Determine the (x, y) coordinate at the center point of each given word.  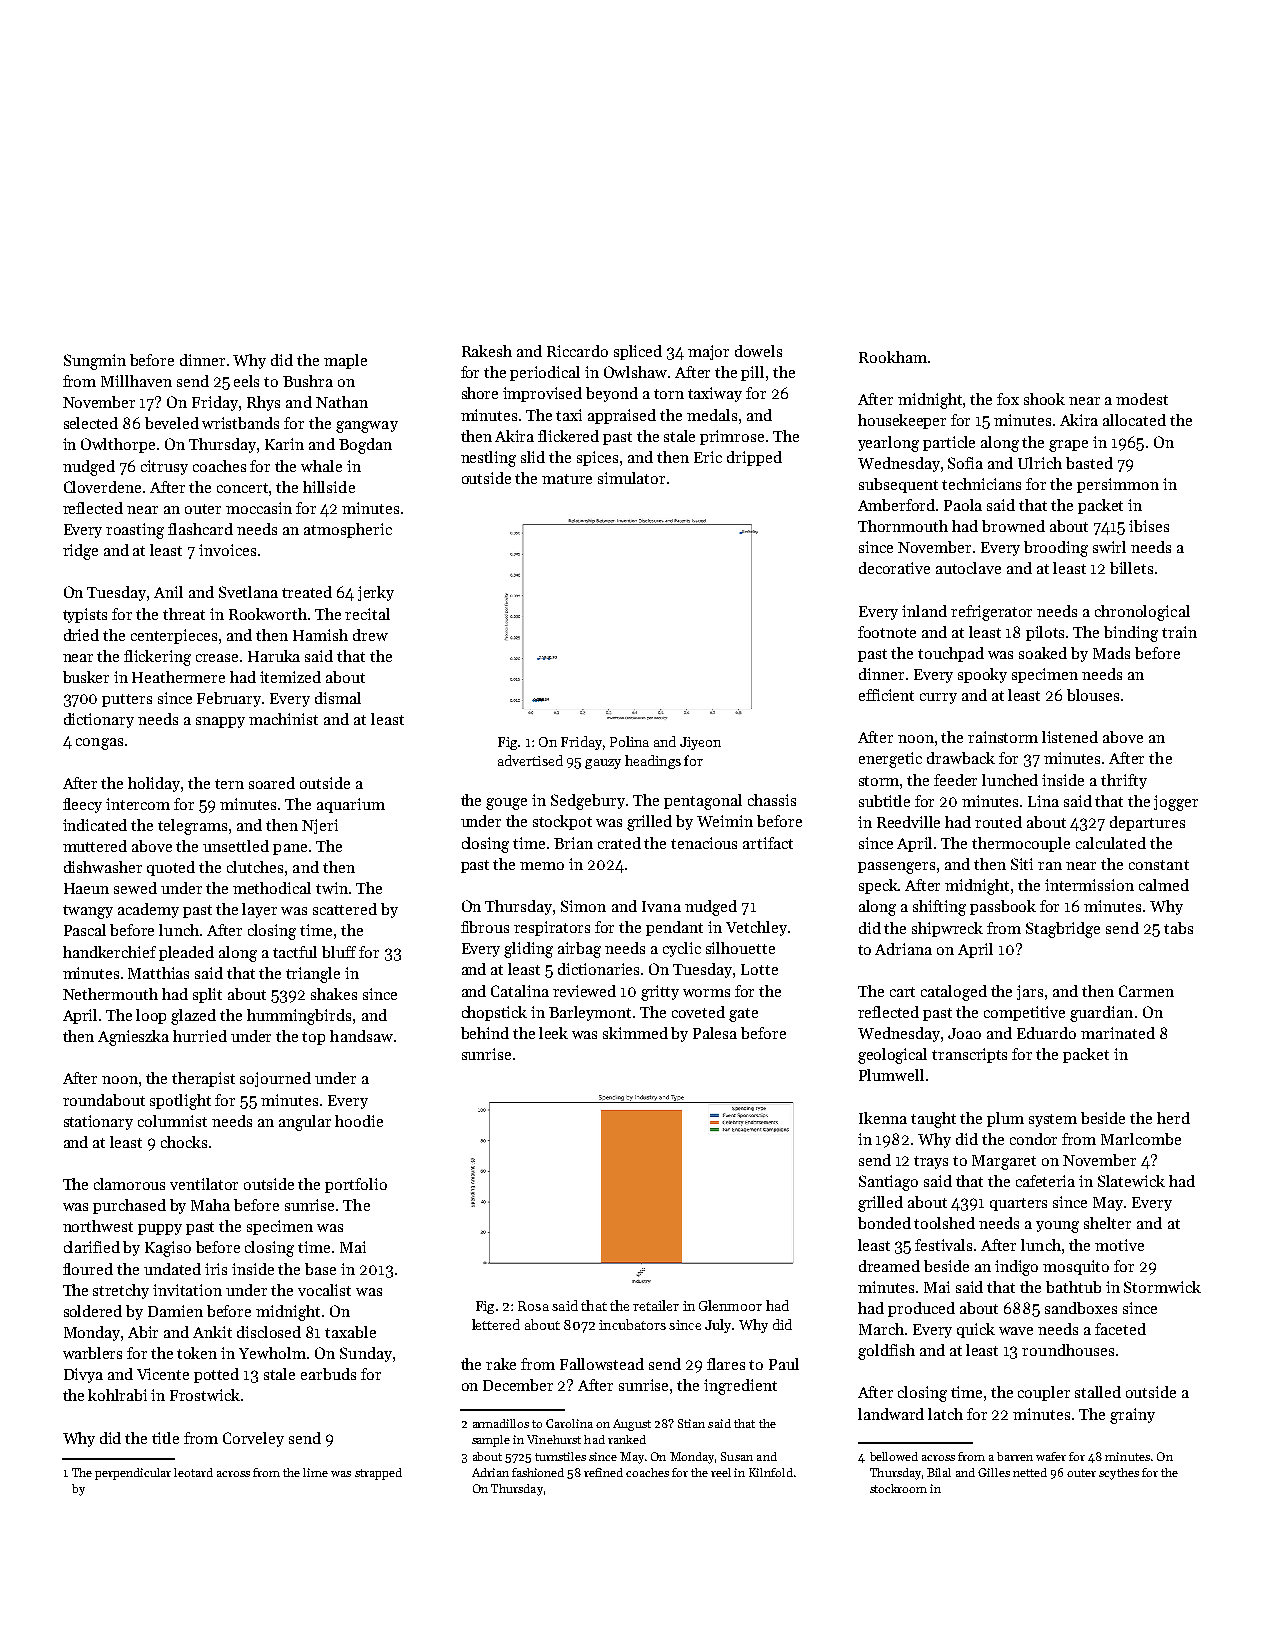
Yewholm (272, 1353)
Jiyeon (700, 743)
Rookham (893, 357)
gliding (528, 950)
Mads (1111, 653)
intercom (138, 804)
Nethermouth (110, 994)
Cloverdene (102, 487)
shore (480, 393)
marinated (1118, 1033)
